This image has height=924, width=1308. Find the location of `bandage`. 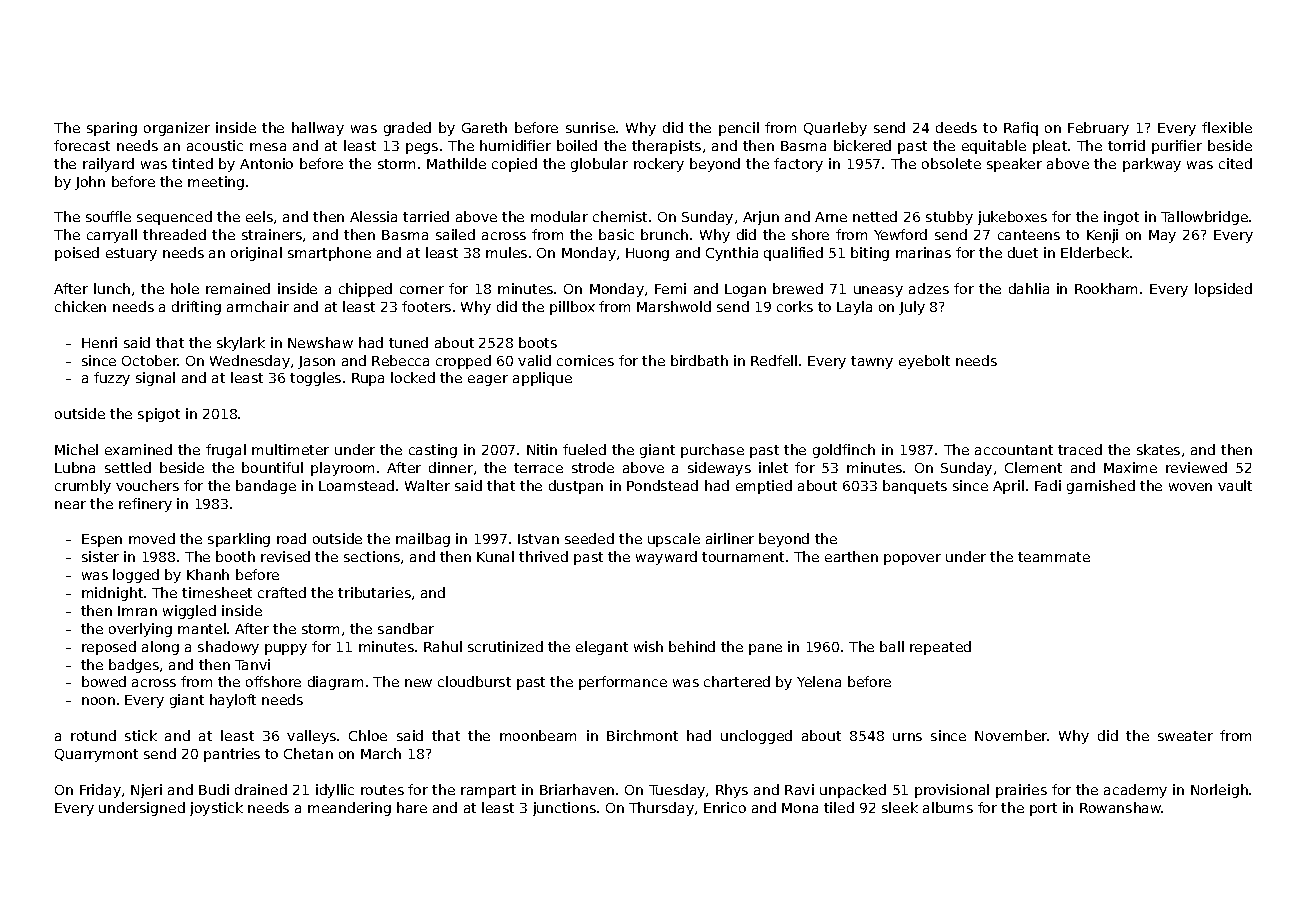

bandage is located at coordinates (266, 487).
